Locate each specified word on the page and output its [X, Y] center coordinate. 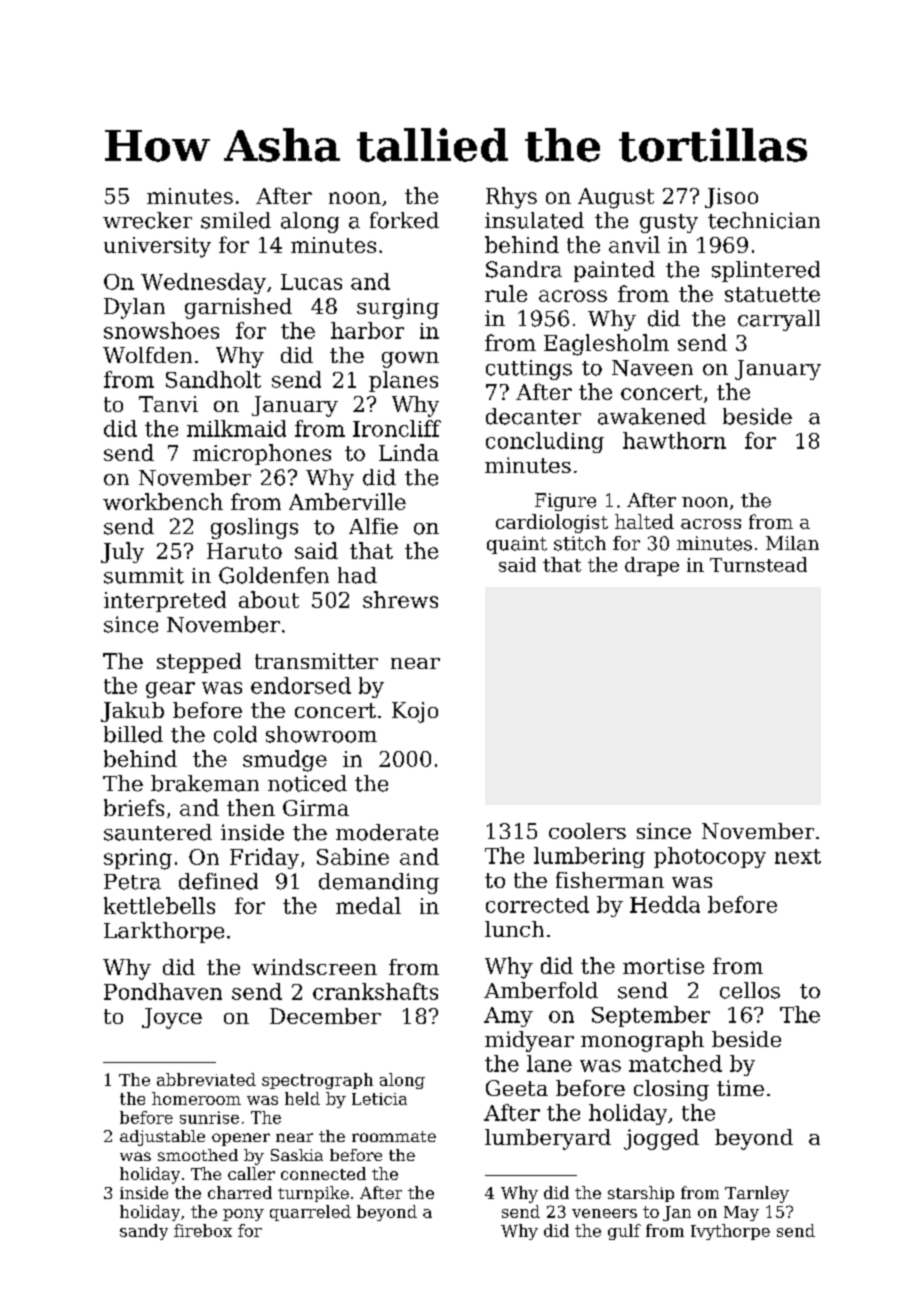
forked [404, 220]
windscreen [314, 967]
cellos [750, 990]
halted [644, 521]
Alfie [373, 526]
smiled [236, 220]
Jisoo [731, 198]
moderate [387, 832]
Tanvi [168, 404]
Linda [409, 452]
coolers [587, 831]
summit [144, 575]
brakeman [205, 783]
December [325, 1016]
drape [652, 566]
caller [251, 1173]
